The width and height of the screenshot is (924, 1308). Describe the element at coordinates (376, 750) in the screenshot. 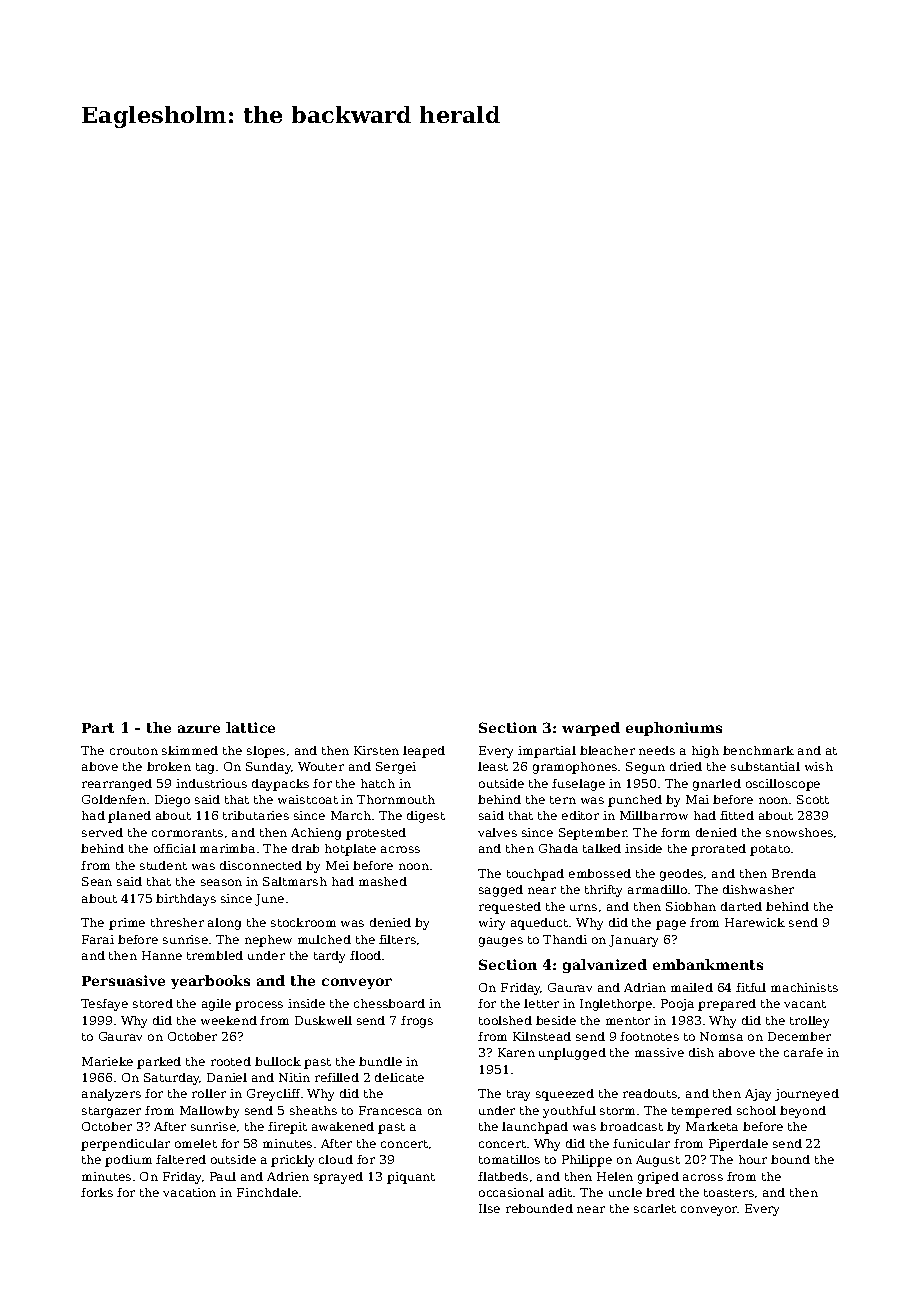

I see `Kirsten` at that location.
